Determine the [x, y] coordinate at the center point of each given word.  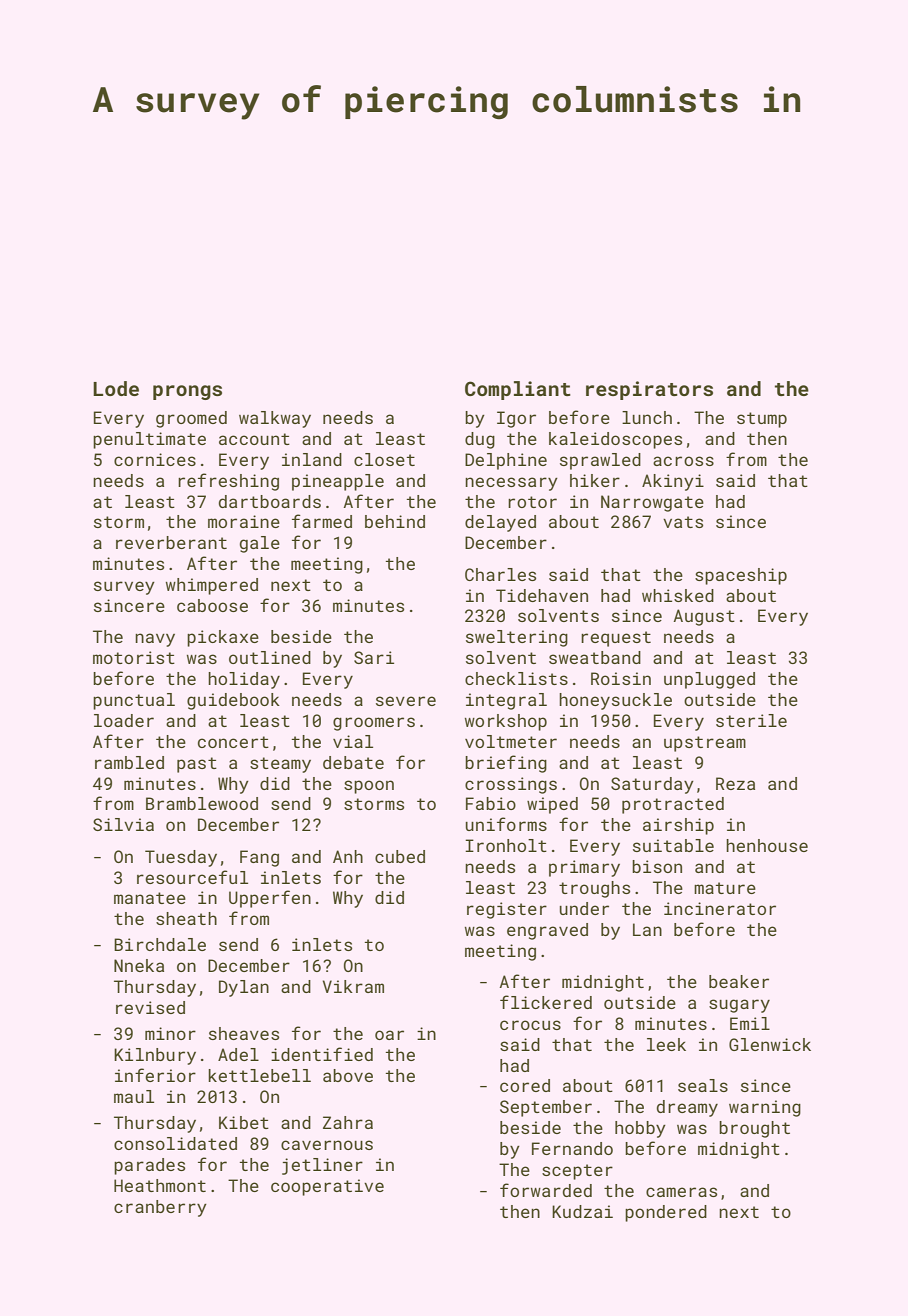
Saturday [652, 785]
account [254, 439]
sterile [751, 720]
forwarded [546, 1190]
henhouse [767, 845]
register [507, 910]
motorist [134, 657]
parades [149, 1166]
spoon [369, 787]
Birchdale [160, 944]
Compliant [518, 390]
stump [762, 420]
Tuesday [181, 858]
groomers [374, 724]
